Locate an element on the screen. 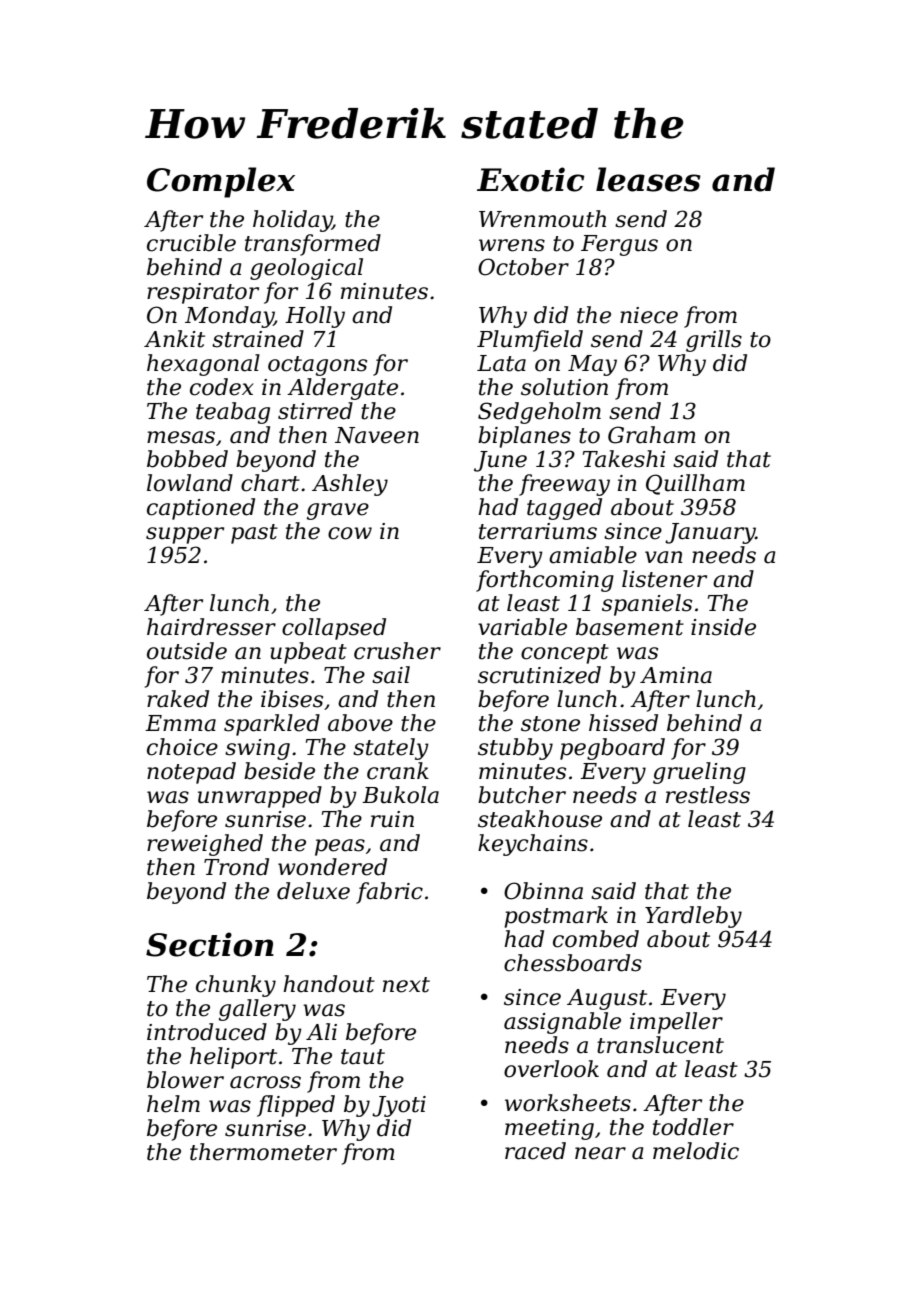 This screenshot has width=924, height=1311. Fergus is located at coordinates (619, 245).
